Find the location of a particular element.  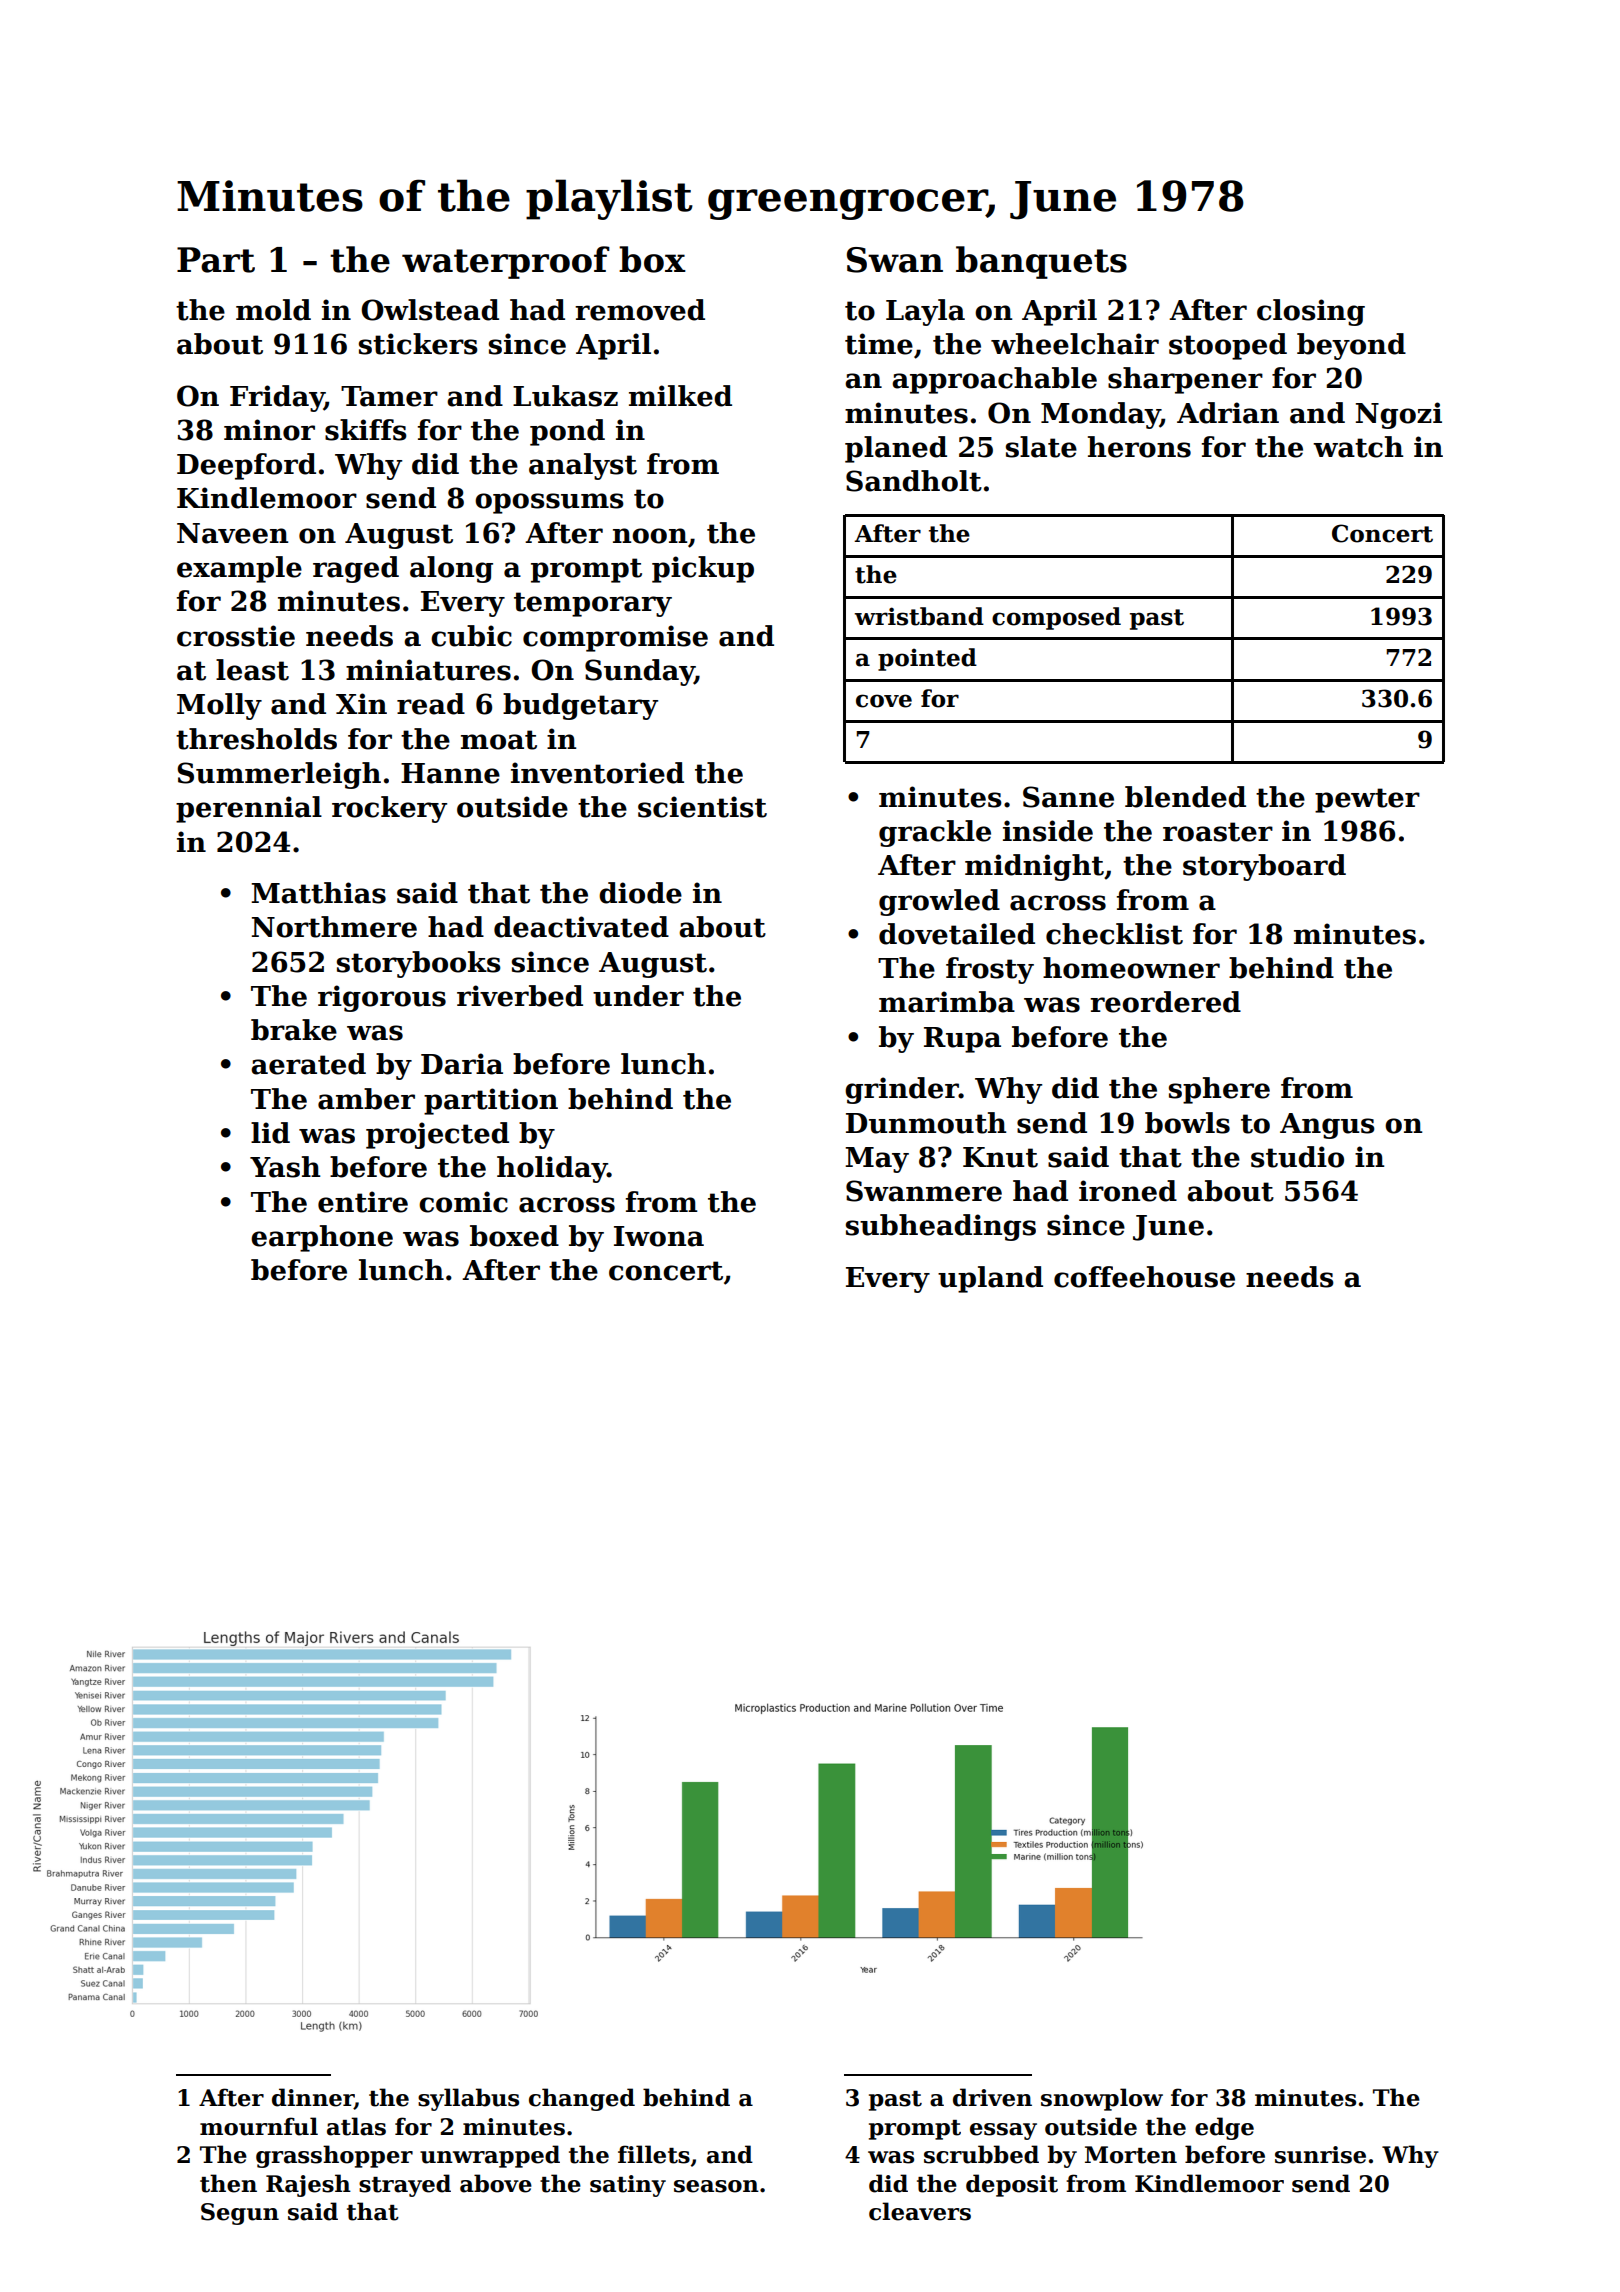

mold is located at coordinates (273, 310).
